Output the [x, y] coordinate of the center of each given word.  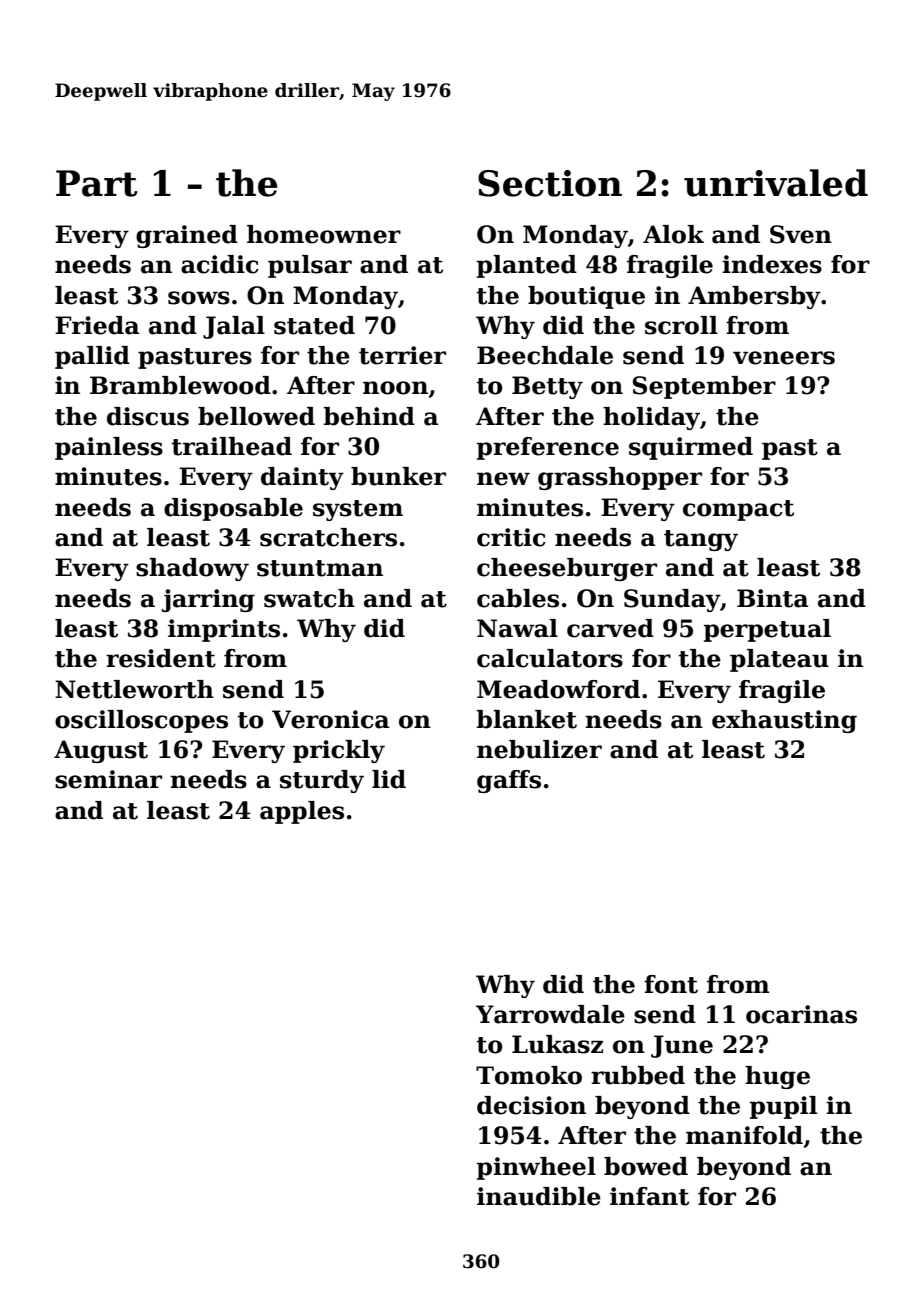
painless [109, 448]
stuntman [320, 568]
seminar [108, 779]
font [671, 984]
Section [550, 183]
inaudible [539, 1196]
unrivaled [776, 183]
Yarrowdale [550, 1014]
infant [649, 1196]
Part [97, 183]
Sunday [672, 600]
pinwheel [536, 1168]
